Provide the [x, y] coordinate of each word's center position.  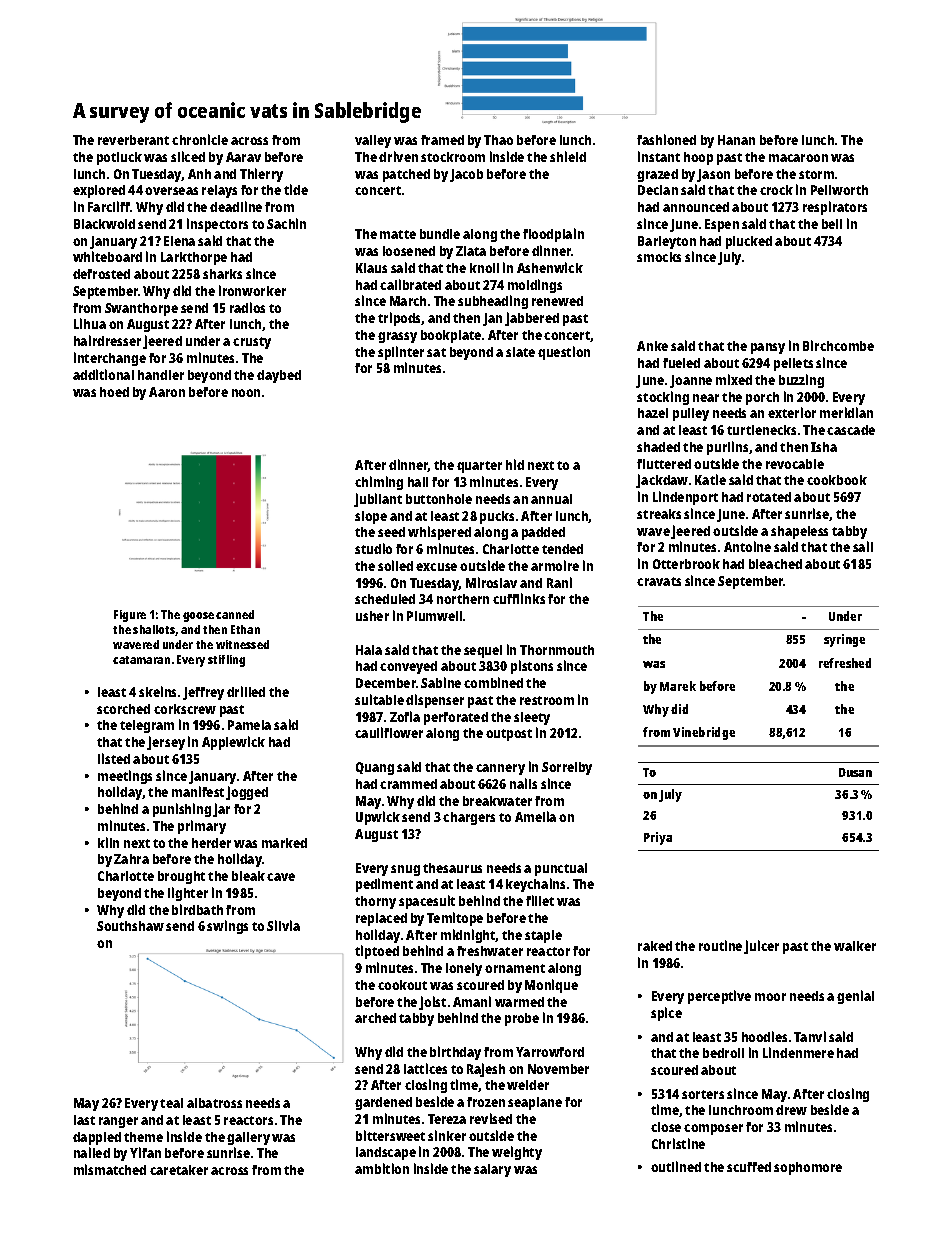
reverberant [133, 140]
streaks [659, 514]
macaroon [798, 158]
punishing [182, 810]
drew [791, 1110]
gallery [248, 1138]
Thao [498, 140]
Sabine [441, 682]
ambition [382, 1168]
